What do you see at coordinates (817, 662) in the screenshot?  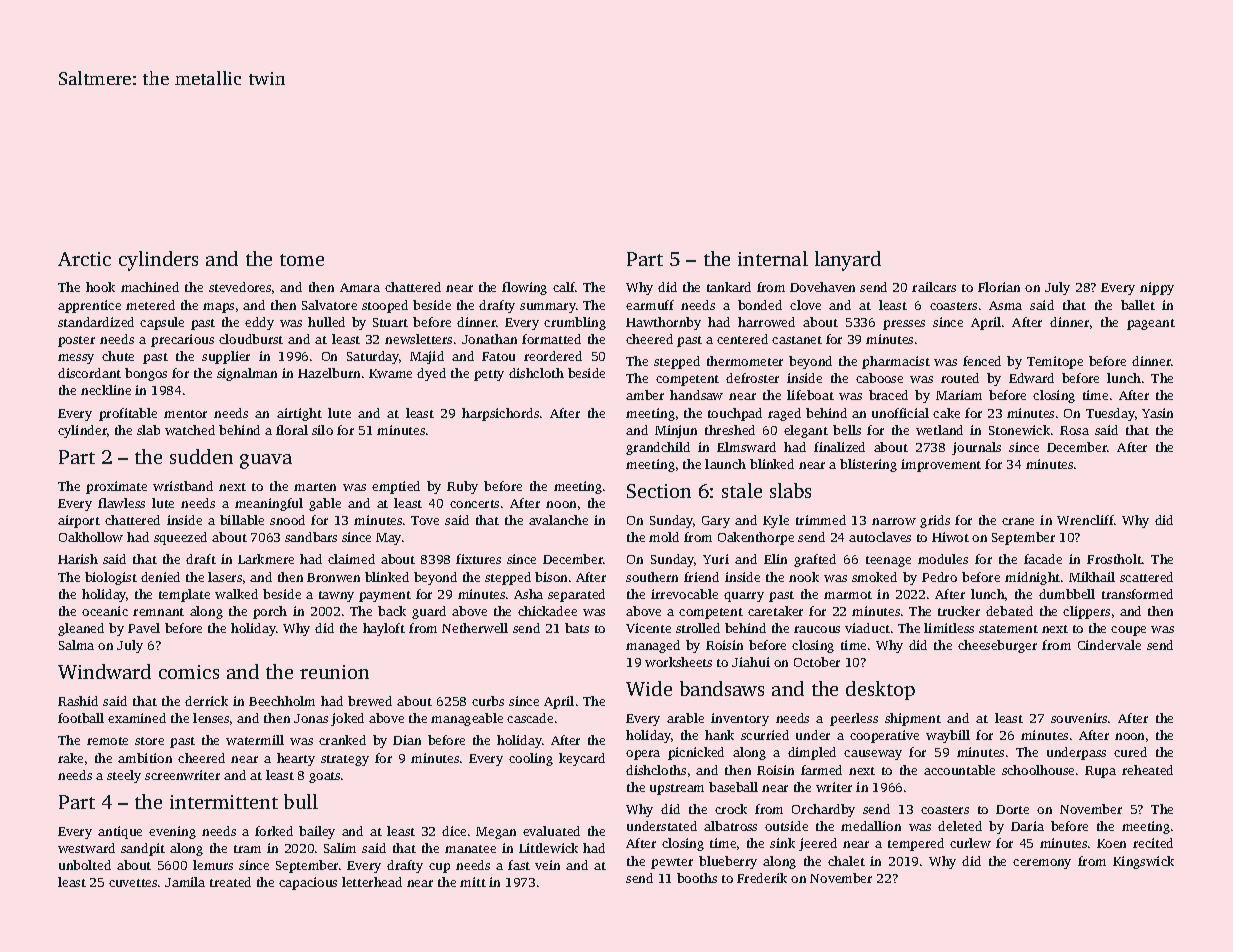 I see `October` at bounding box center [817, 662].
